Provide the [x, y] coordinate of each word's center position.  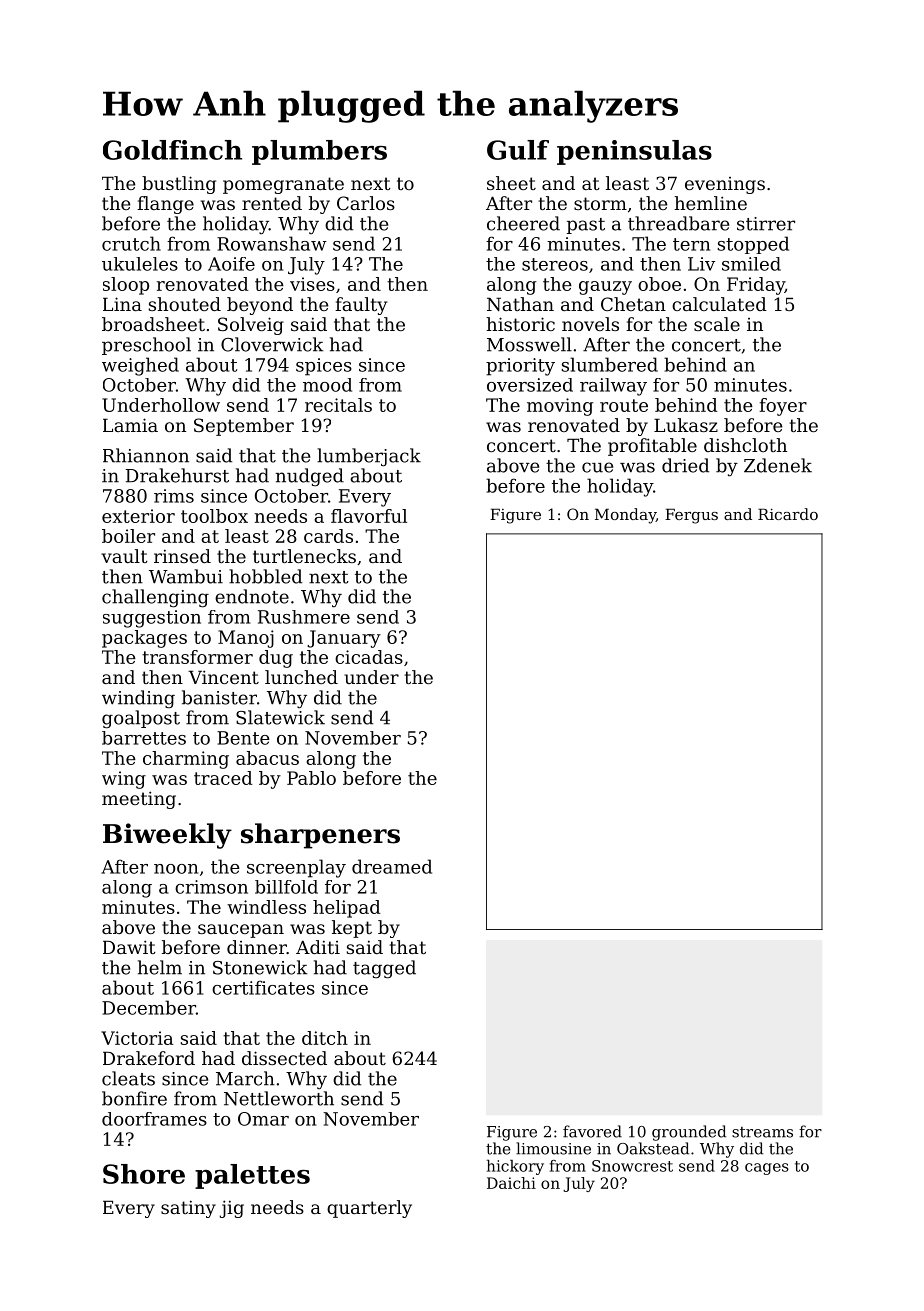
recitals [338, 405]
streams [762, 1132]
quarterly [369, 1209]
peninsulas [634, 152]
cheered [523, 223]
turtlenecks [304, 556]
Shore [144, 1174]
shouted [185, 304]
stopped [753, 245]
